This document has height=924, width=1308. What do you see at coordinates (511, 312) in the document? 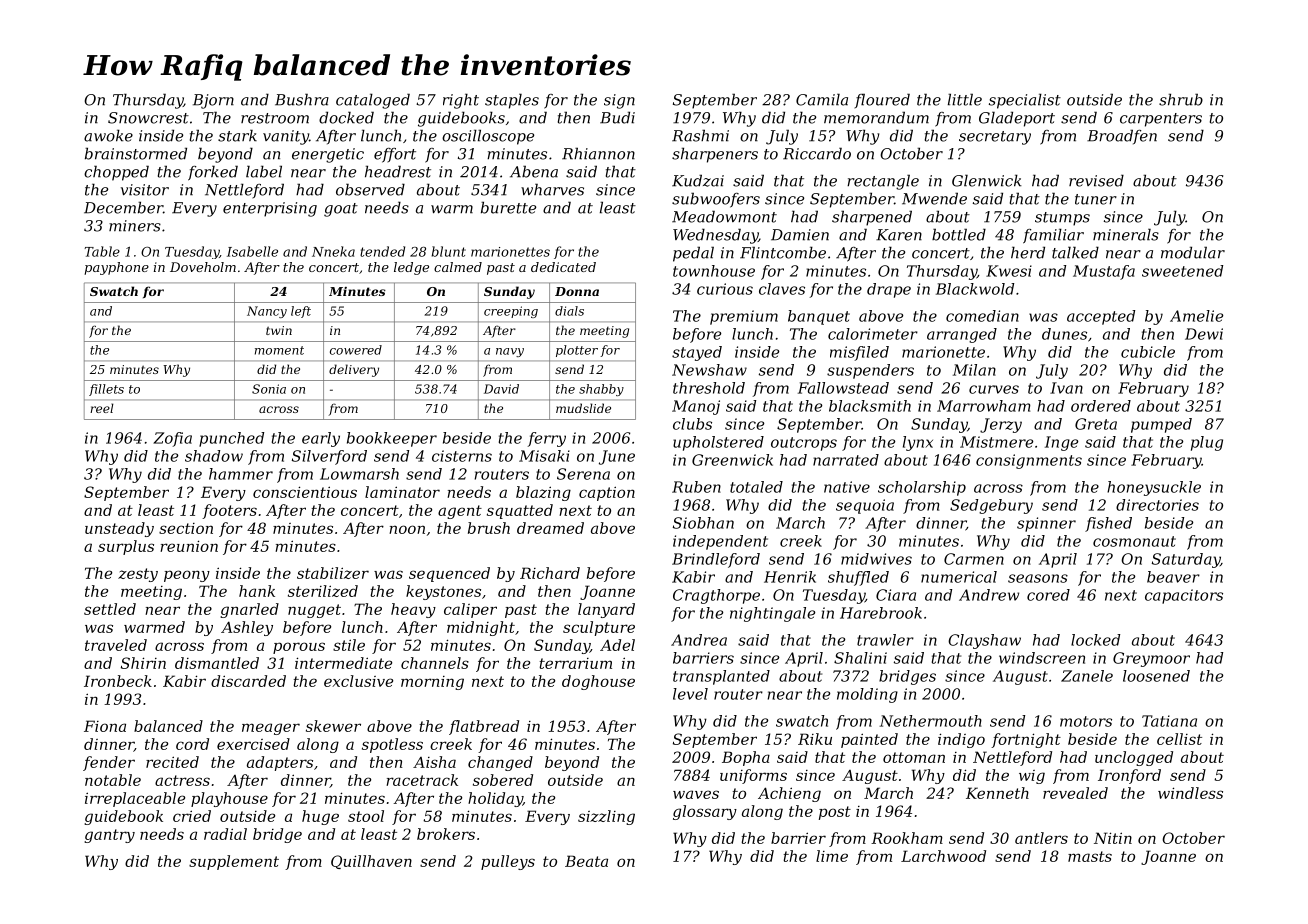
I see `creeping` at bounding box center [511, 312].
